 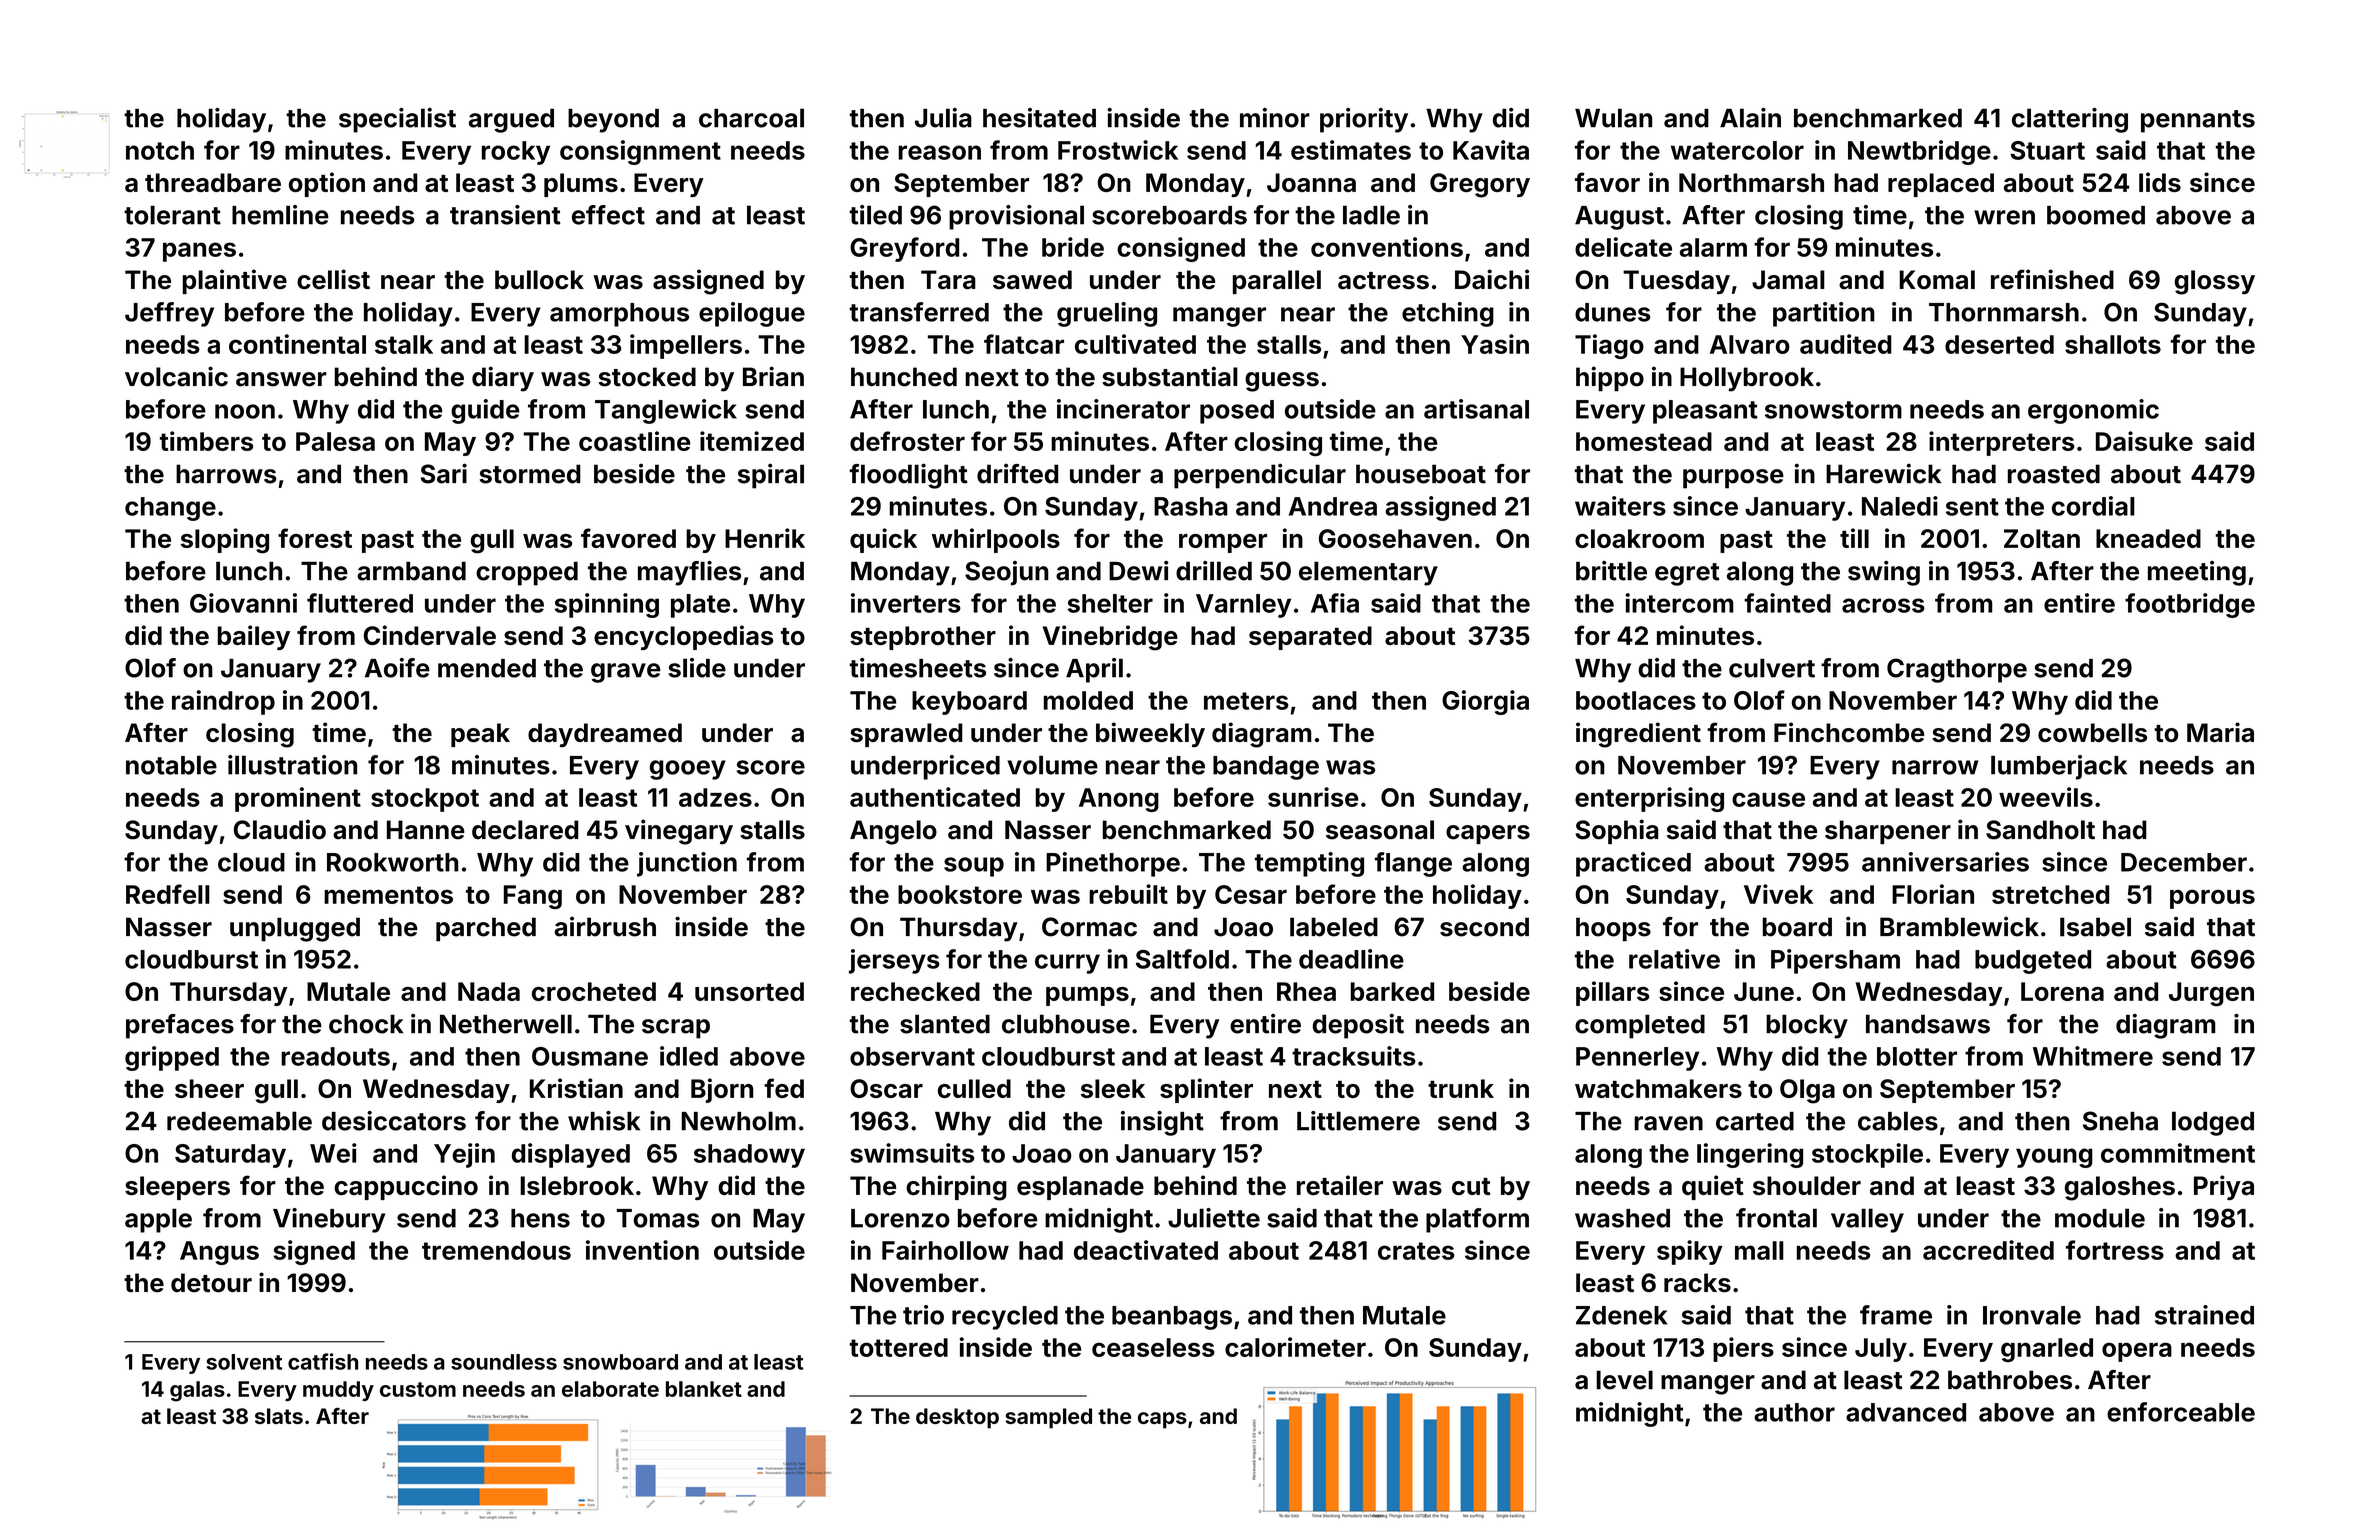 I want to click on enforceable, so click(x=2181, y=1412).
